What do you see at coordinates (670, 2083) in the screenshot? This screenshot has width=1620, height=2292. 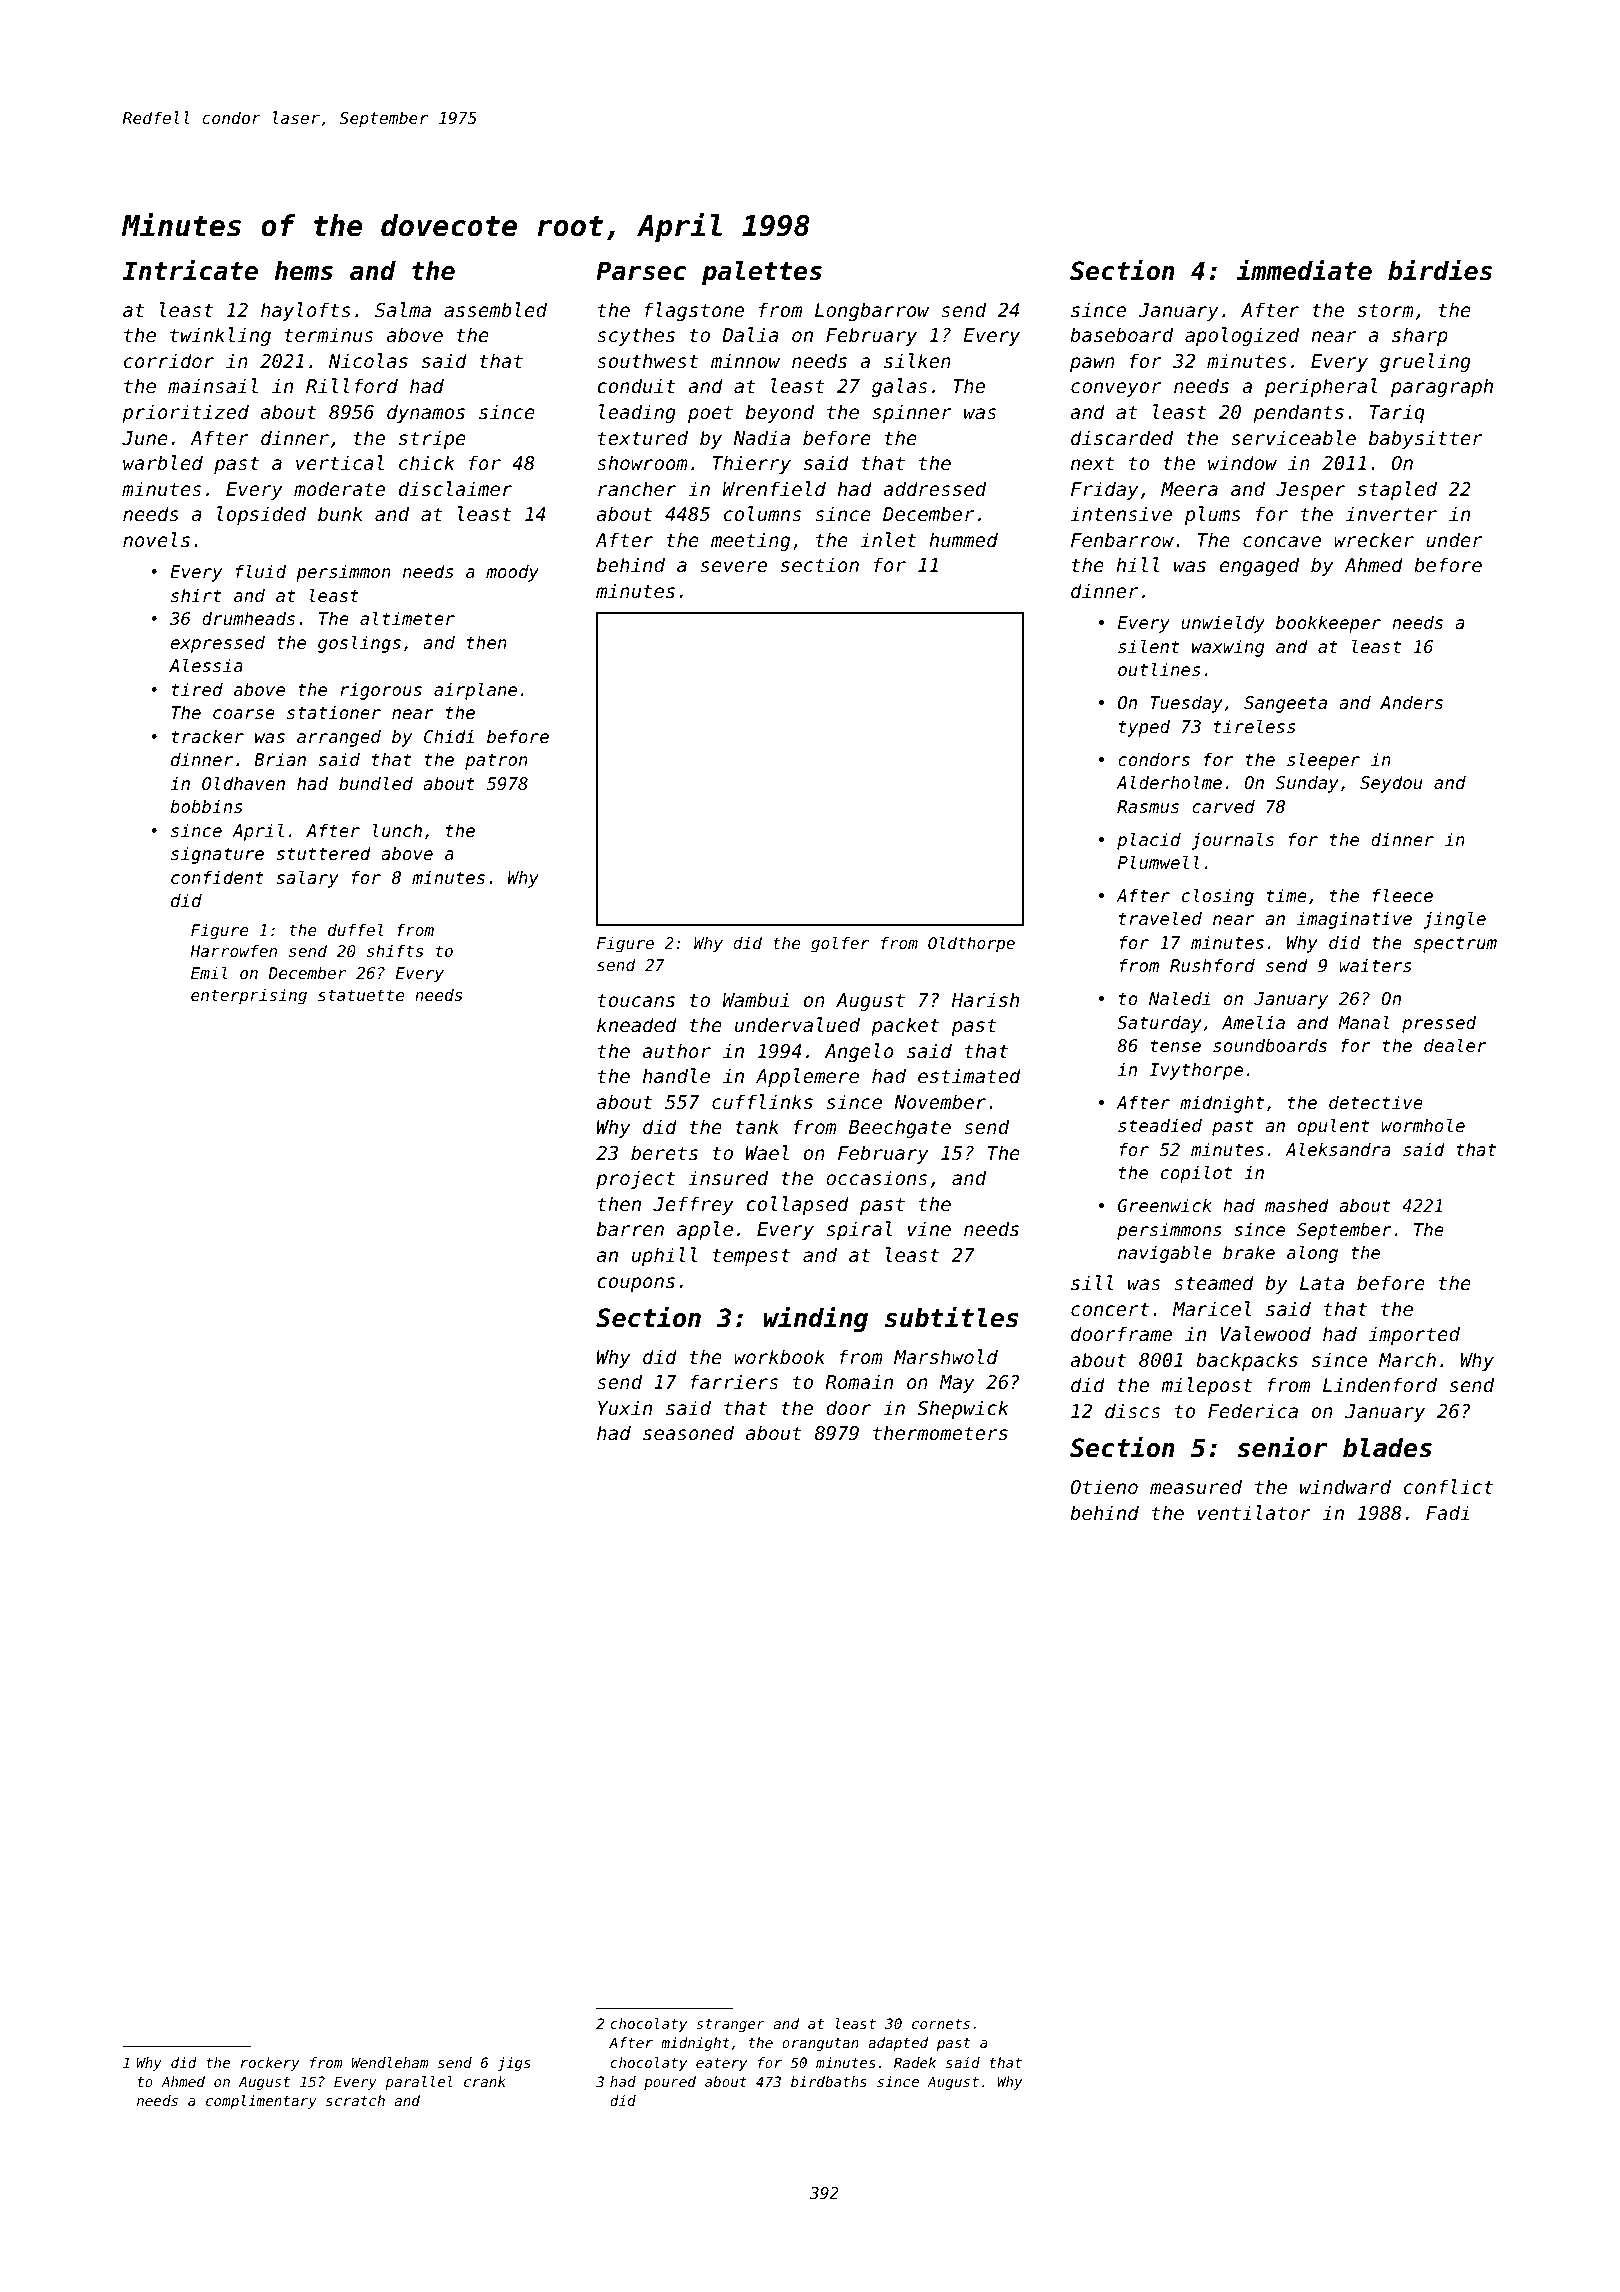 I see `poured` at bounding box center [670, 2083].
